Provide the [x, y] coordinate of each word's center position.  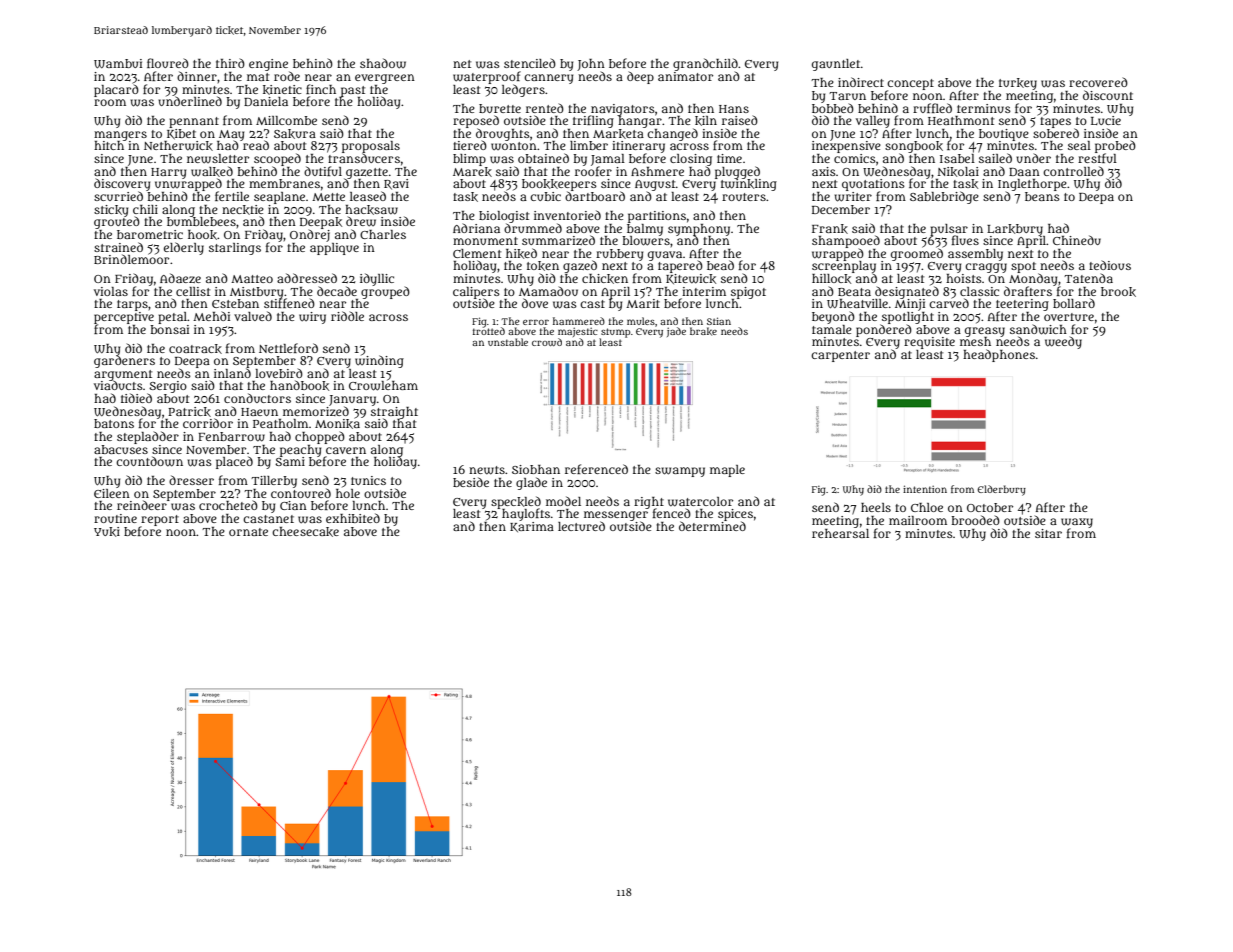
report [160, 520]
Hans [734, 109]
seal [1079, 145]
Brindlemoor [131, 259]
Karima [532, 527]
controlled [1073, 171]
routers [744, 197]
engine [268, 65]
